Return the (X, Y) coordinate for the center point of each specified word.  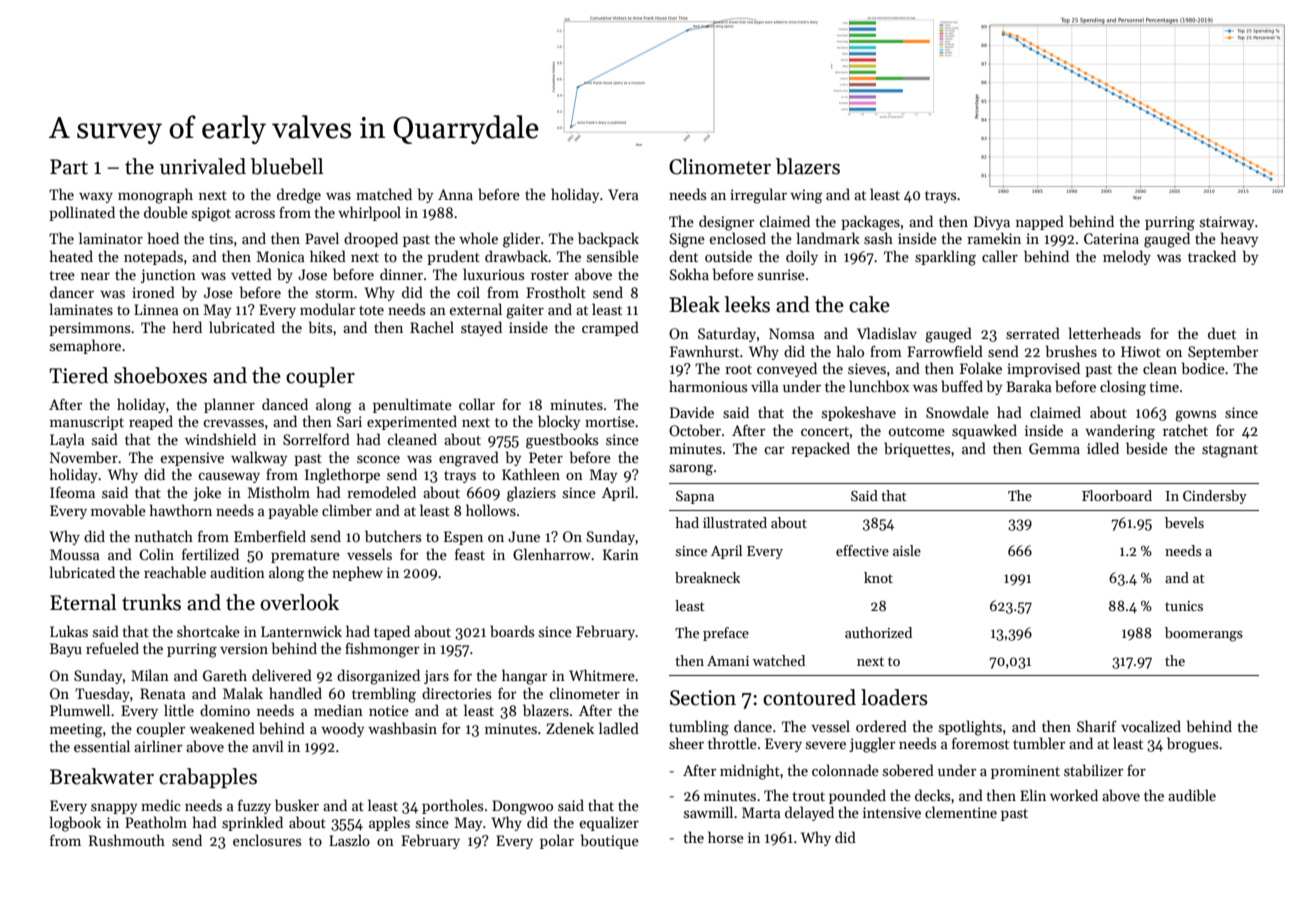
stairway (1227, 223)
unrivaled (203, 166)
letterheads (1104, 333)
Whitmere (602, 675)
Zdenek (570, 728)
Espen (463, 538)
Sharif (1097, 726)
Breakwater (102, 776)
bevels (1184, 522)
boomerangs (1204, 634)
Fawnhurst (704, 351)
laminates (81, 309)
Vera (623, 194)
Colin (156, 554)
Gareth (225, 675)
